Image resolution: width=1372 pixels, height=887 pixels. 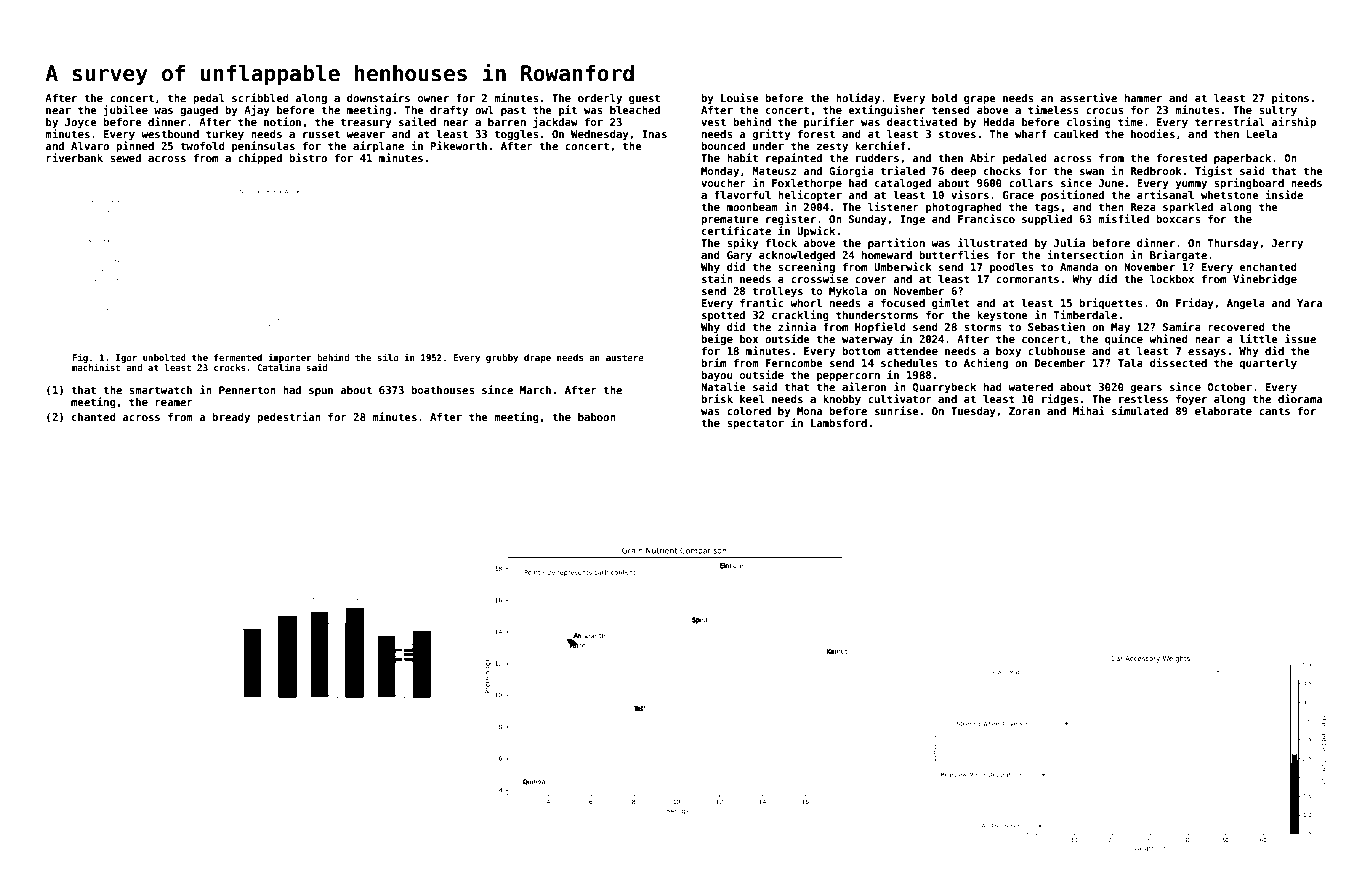 What do you see at coordinates (164, 357) in the screenshot?
I see `unbolted` at bounding box center [164, 357].
